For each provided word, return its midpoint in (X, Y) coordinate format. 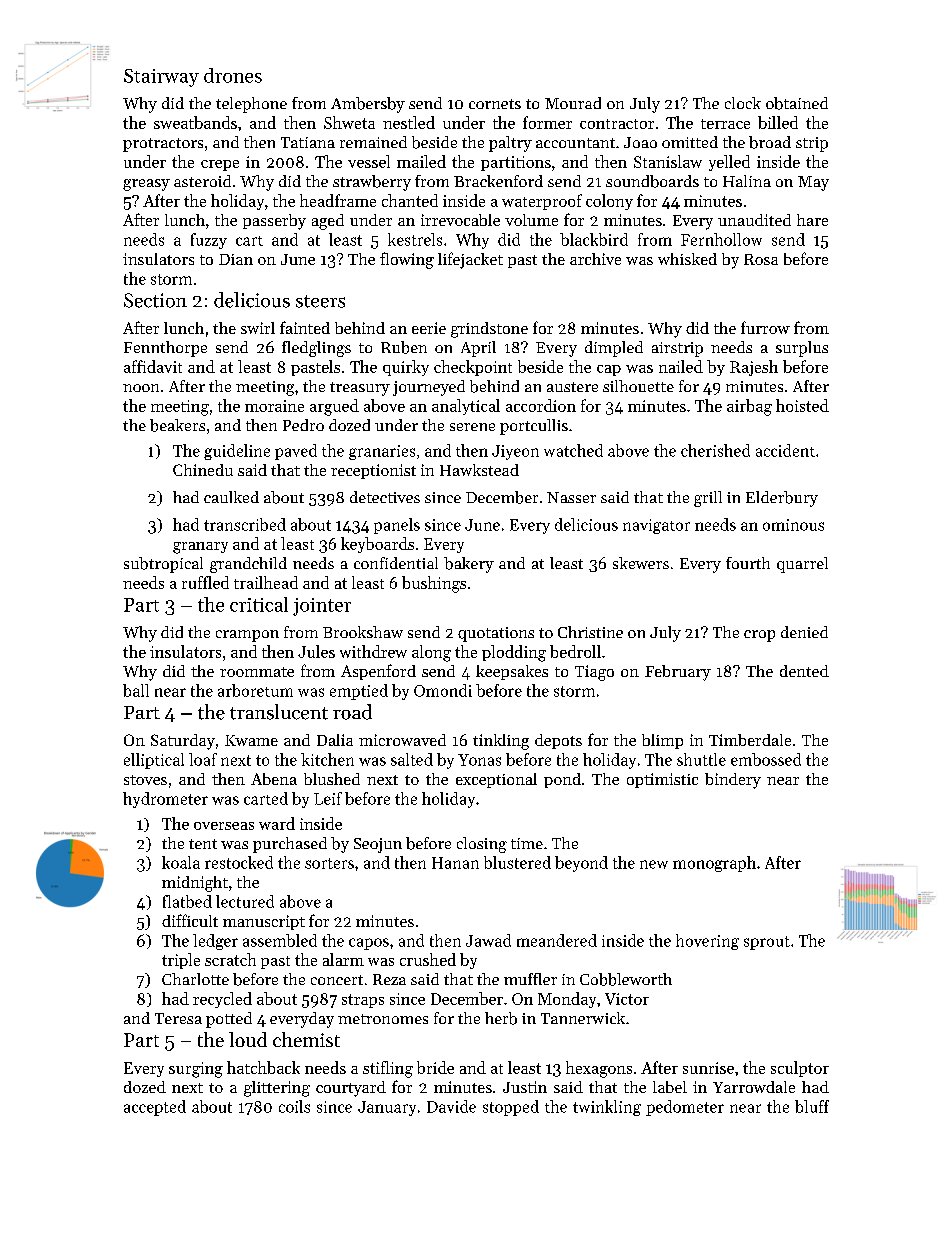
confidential (396, 563)
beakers (177, 425)
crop (759, 636)
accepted (155, 1108)
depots (558, 741)
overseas (224, 826)
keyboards (377, 545)
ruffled (205, 582)
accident (785, 450)
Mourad (573, 103)
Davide (451, 1106)
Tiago (594, 673)
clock (743, 103)
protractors (163, 145)
